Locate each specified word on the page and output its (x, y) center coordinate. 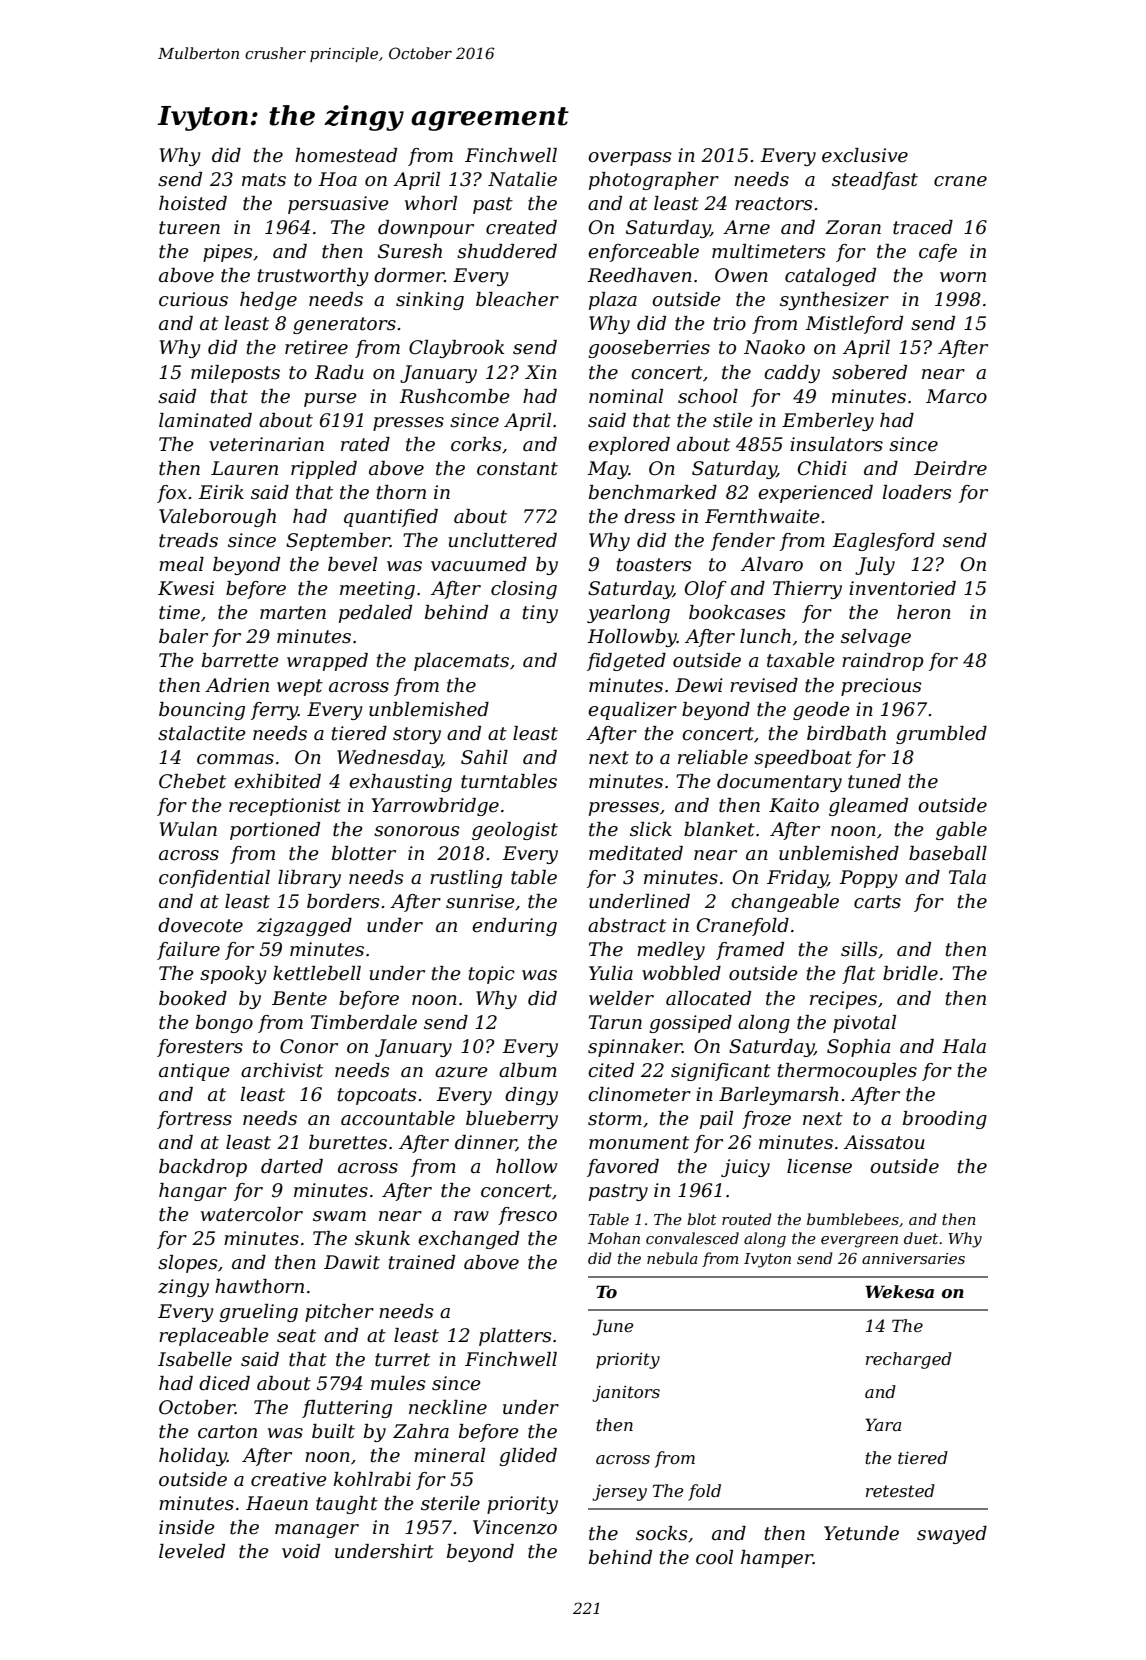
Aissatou (884, 1142)
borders (343, 901)
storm (615, 1119)
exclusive (865, 155)
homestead (346, 155)
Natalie (522, 179)
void (301, 1551)
